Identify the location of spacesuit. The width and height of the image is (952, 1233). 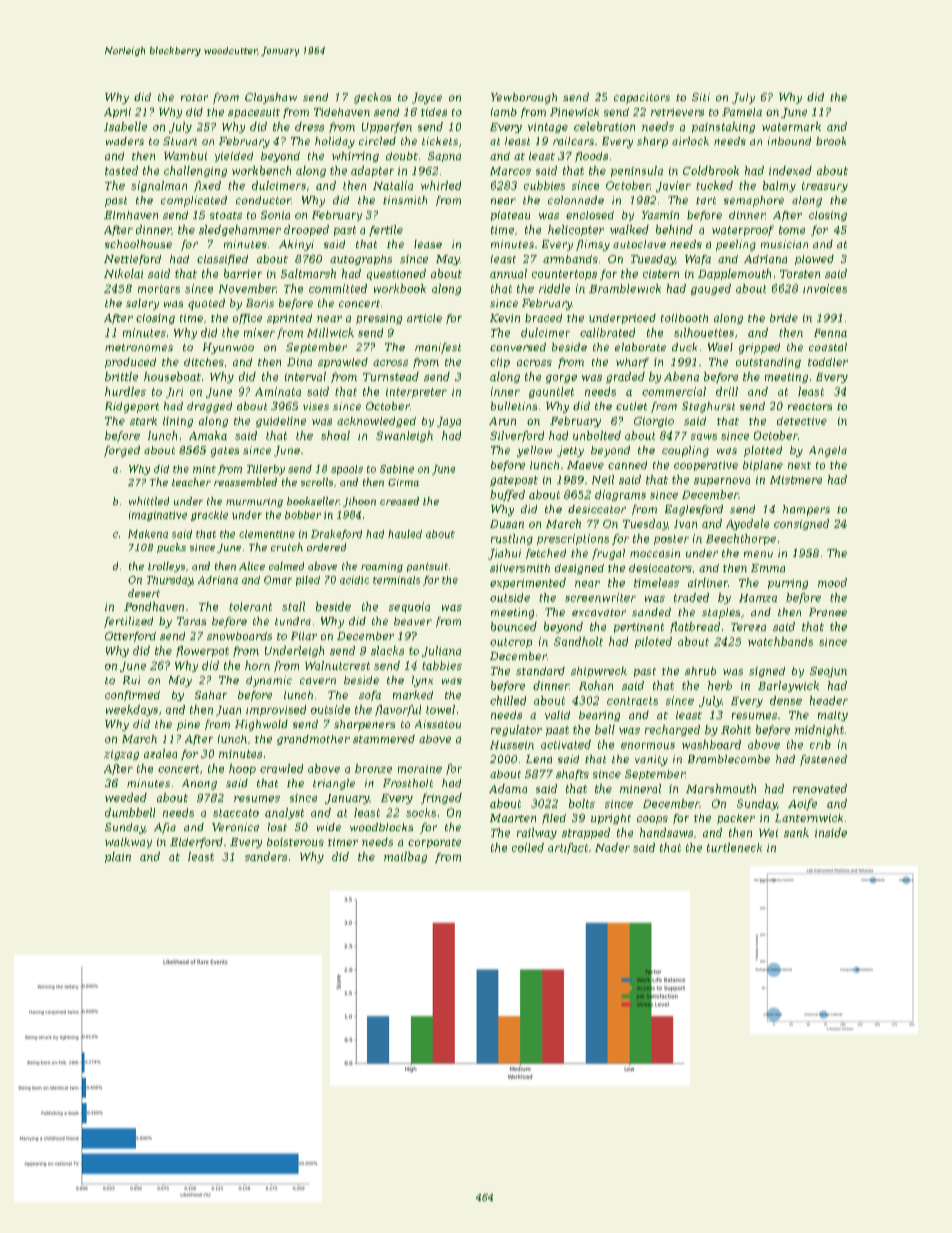
(254, 113).
